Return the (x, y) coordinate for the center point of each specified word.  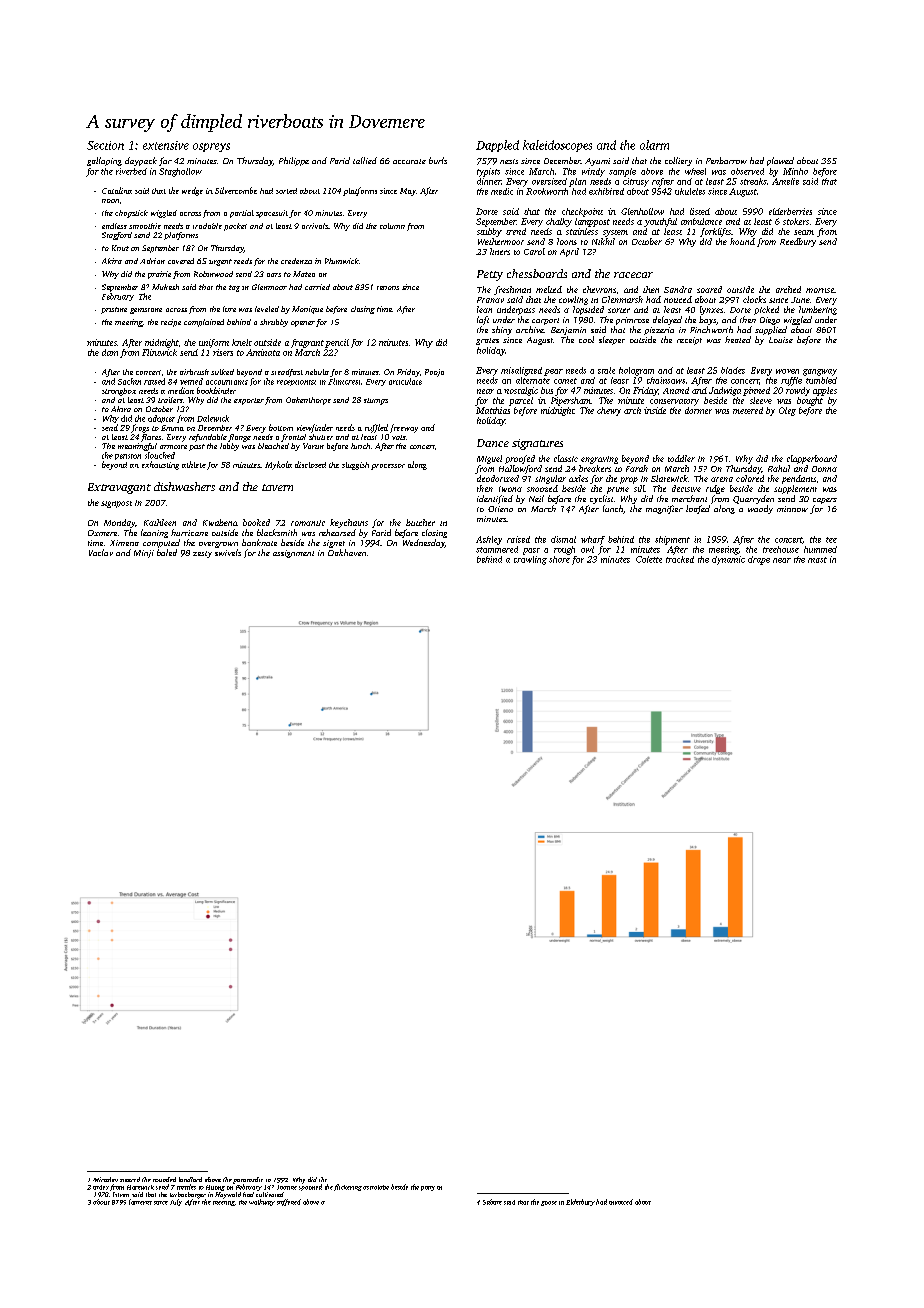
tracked (680, 559)
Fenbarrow (726, 160)
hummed (820, 549)
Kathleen (160, 522)
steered (130, 1179)
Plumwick (342, 261)
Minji (144, 554)
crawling (530, 560)
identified (495, 499)
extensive (166, 145)
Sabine (492, 1202)
